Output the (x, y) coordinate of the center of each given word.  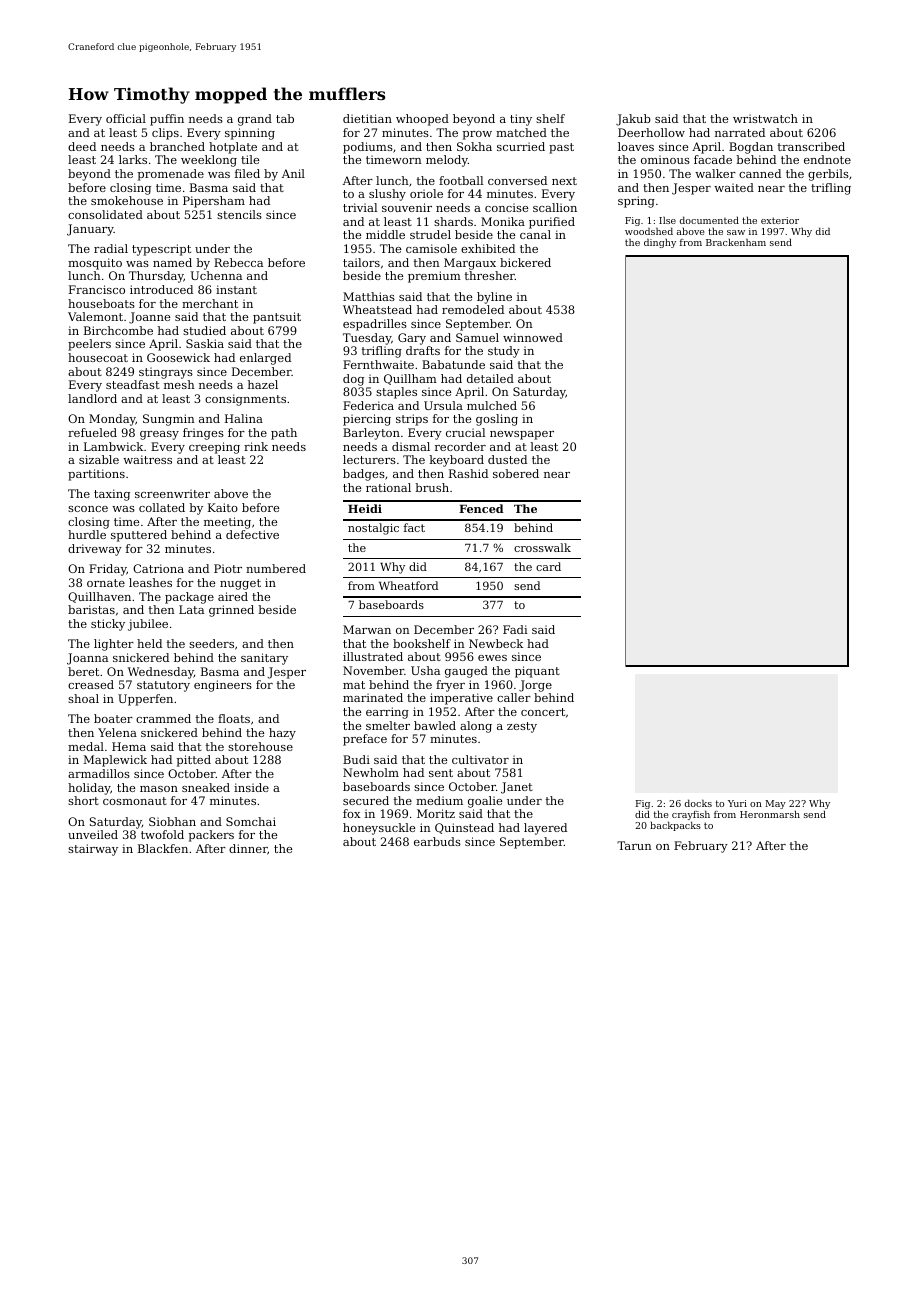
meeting (227, 523)
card (548, 566)
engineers (223, 686)
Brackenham (736, 242)
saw (736, 232)
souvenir (407, 207)
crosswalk (542, 547)
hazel (263, 384)
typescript (161, 250)
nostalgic (373, 529)
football (461, 180)
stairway (93, 850)
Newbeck (496, 643)
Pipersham (214, 202)
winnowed (533, 337)
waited (734, 187)
